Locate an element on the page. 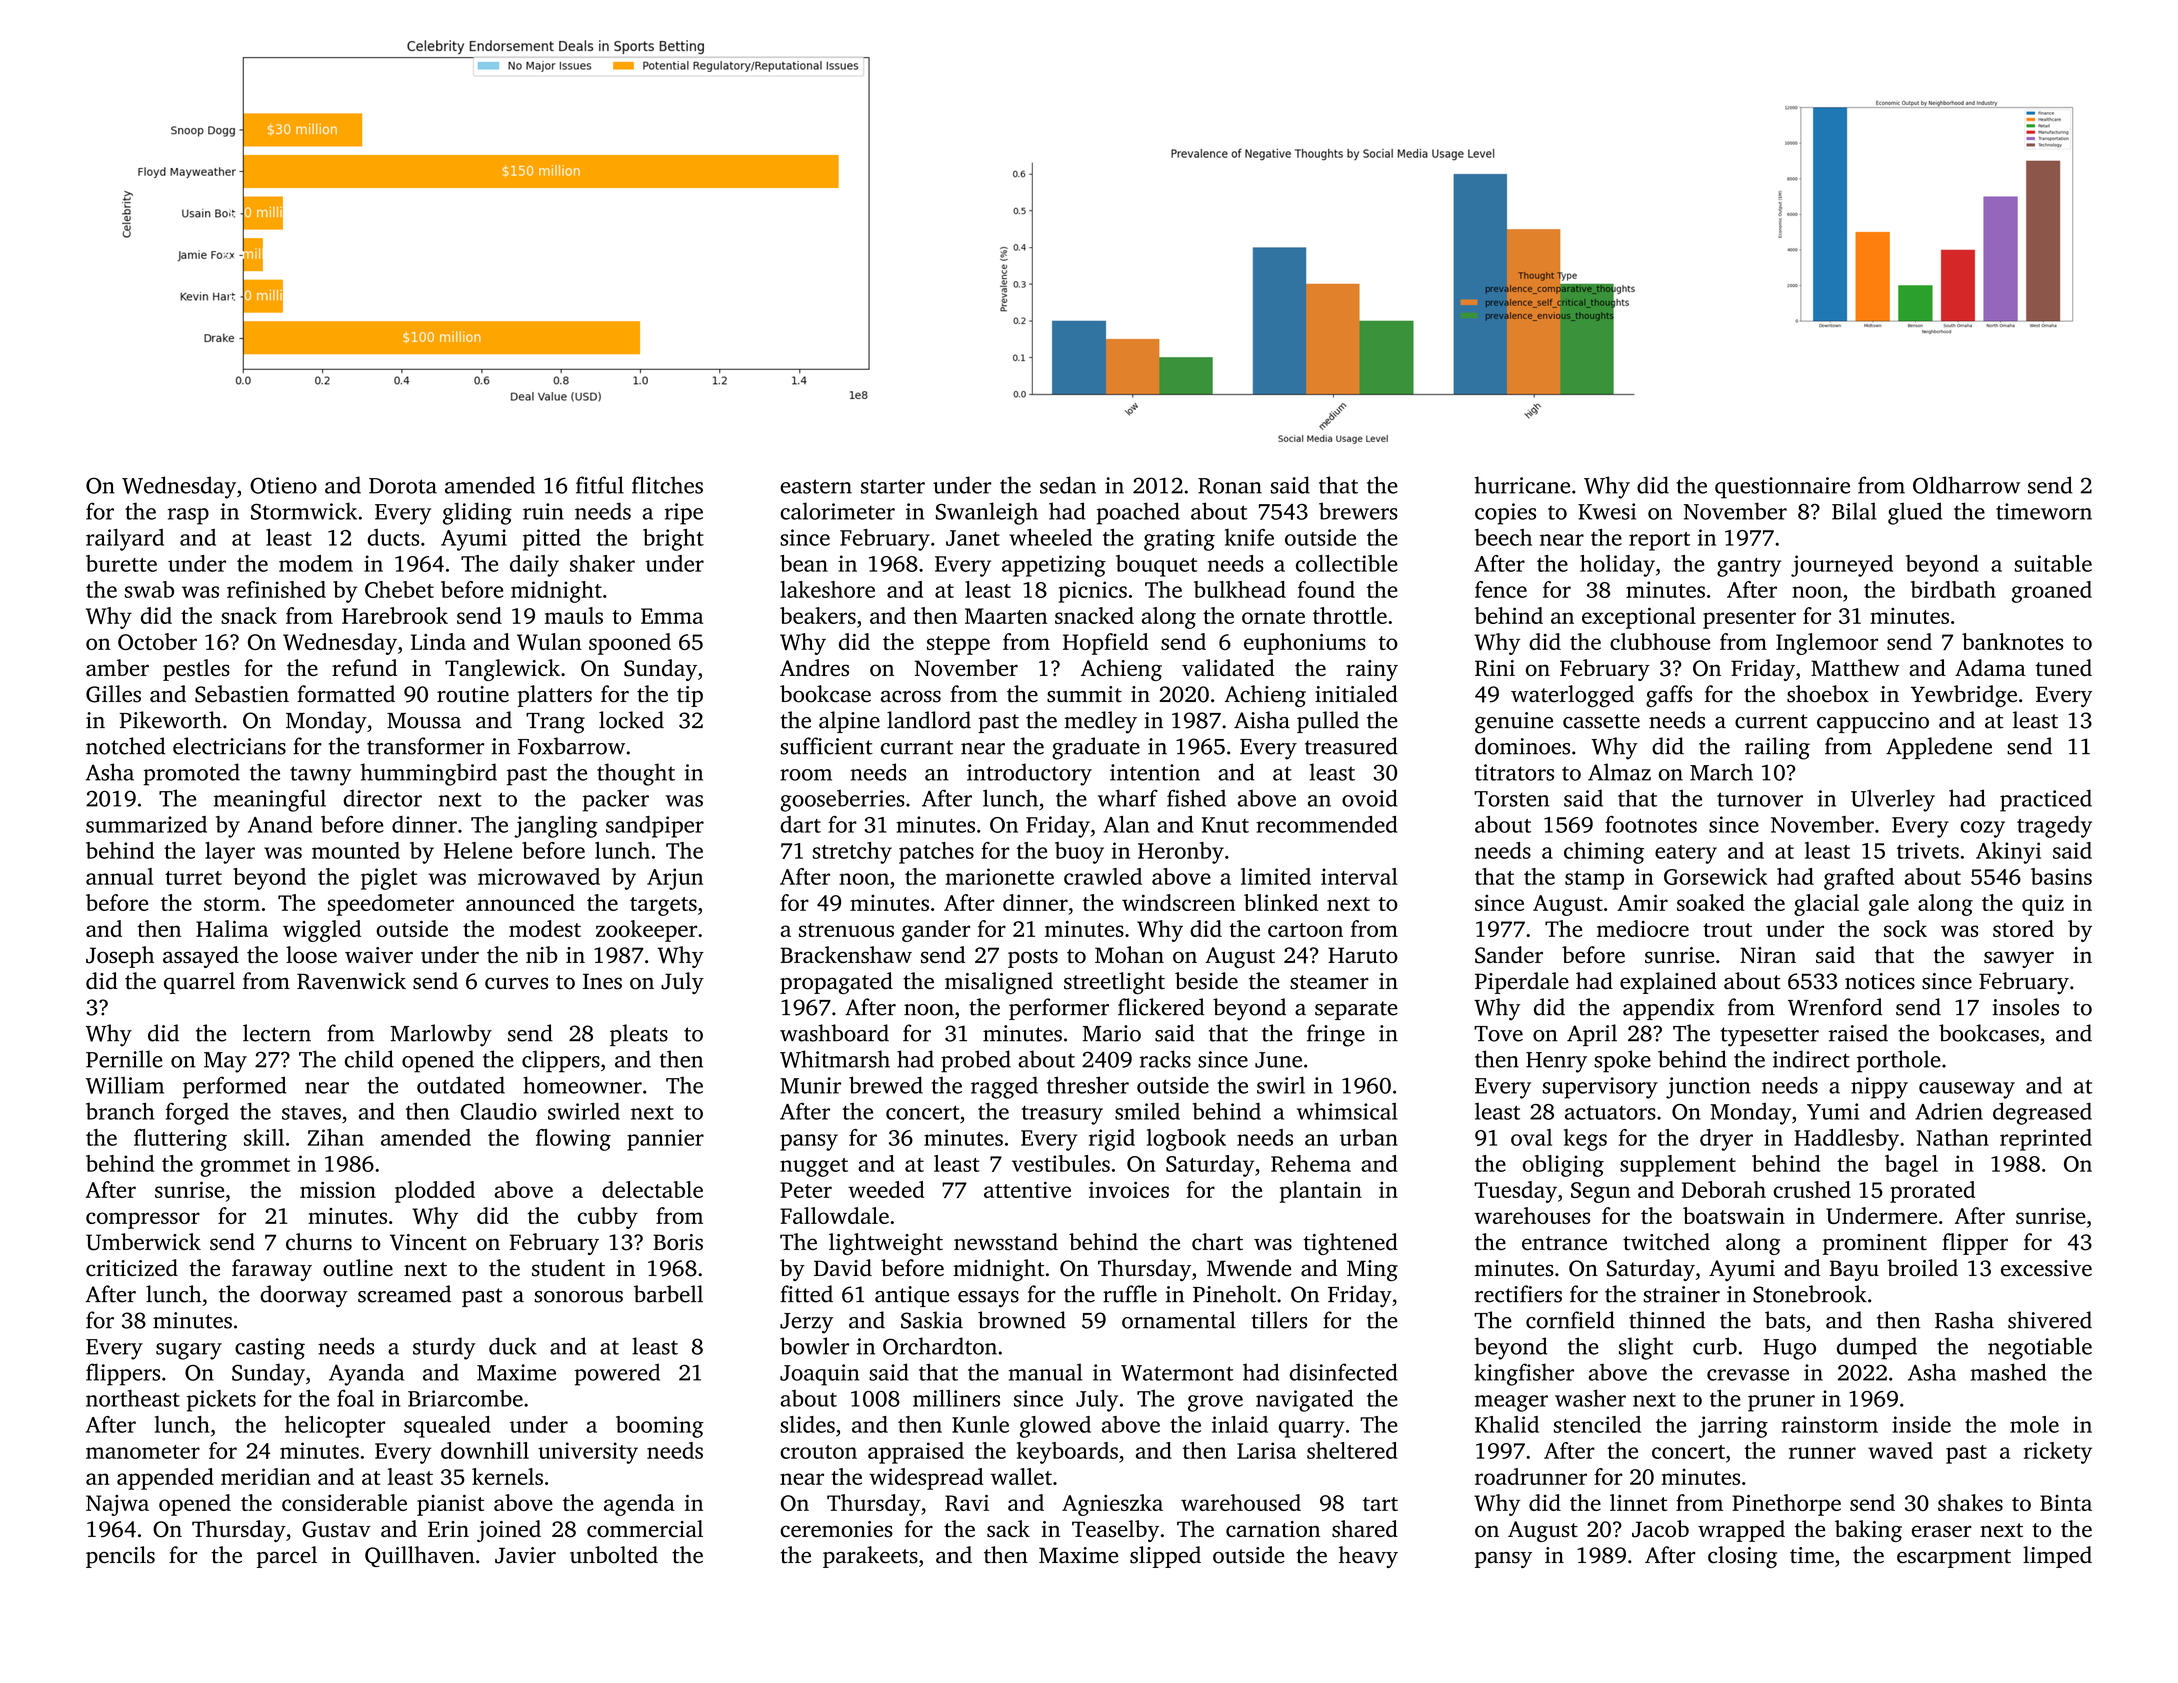 This page has height=1683, width=2178. indirect is located at coordinates (1811, 1059).
